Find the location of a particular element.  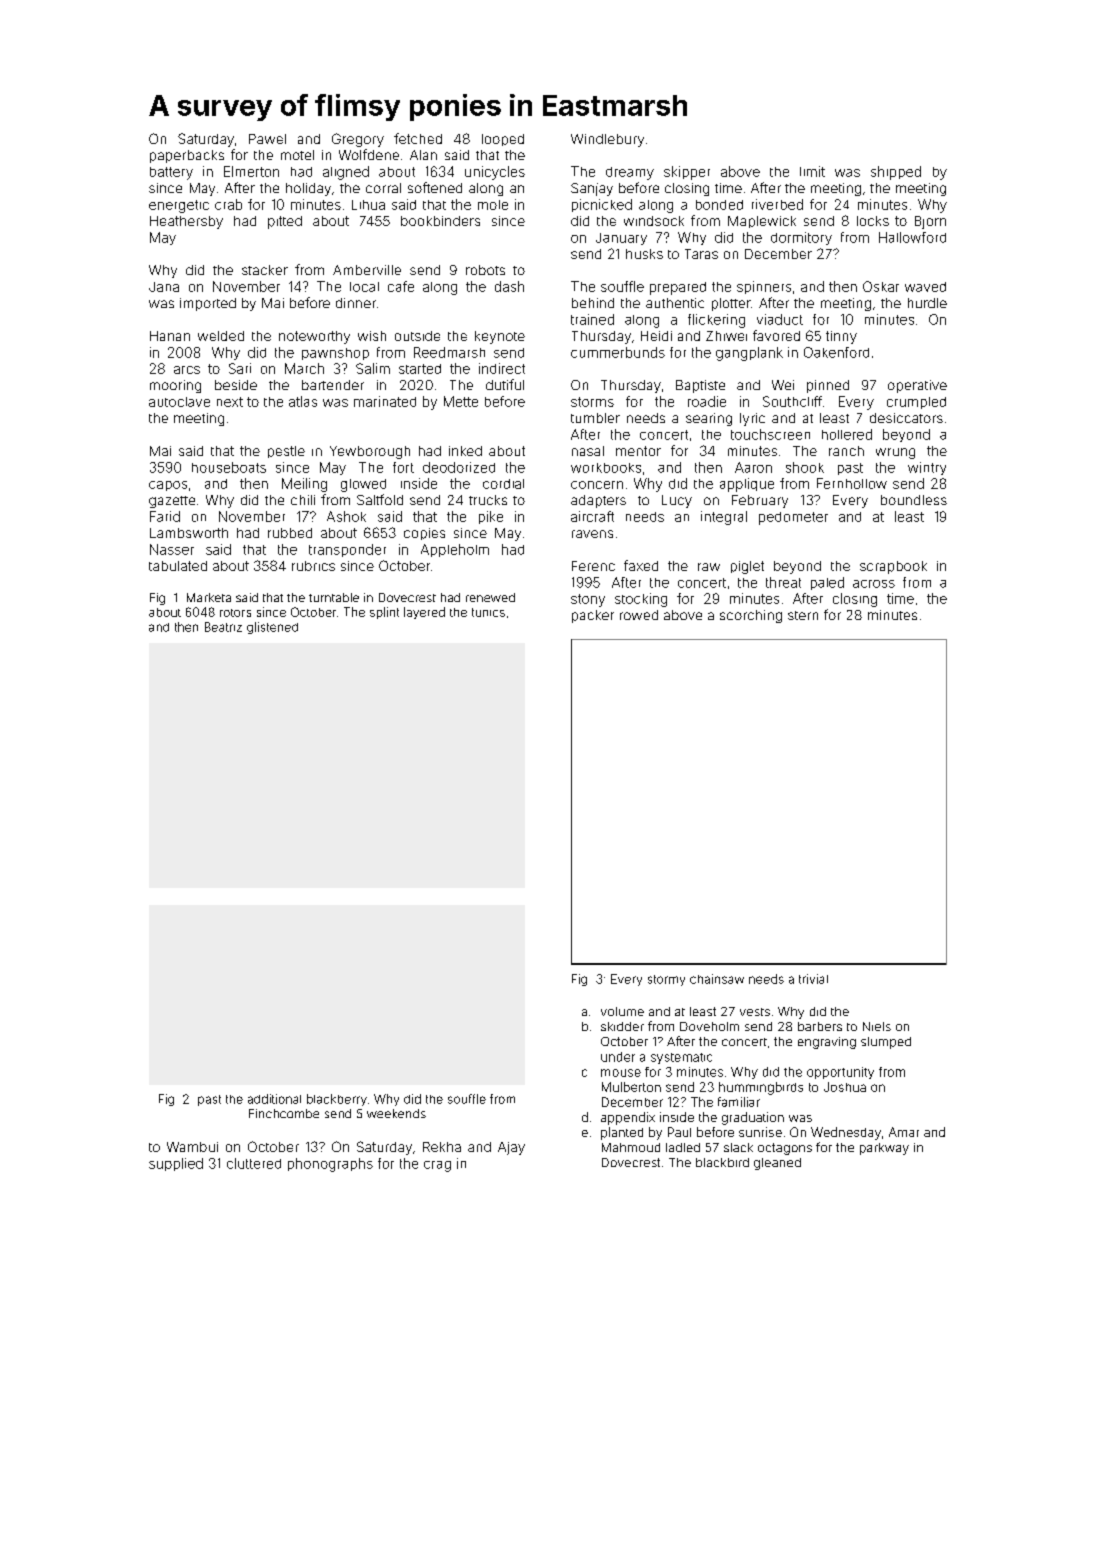

dash is located at coordinates (509, 286).
